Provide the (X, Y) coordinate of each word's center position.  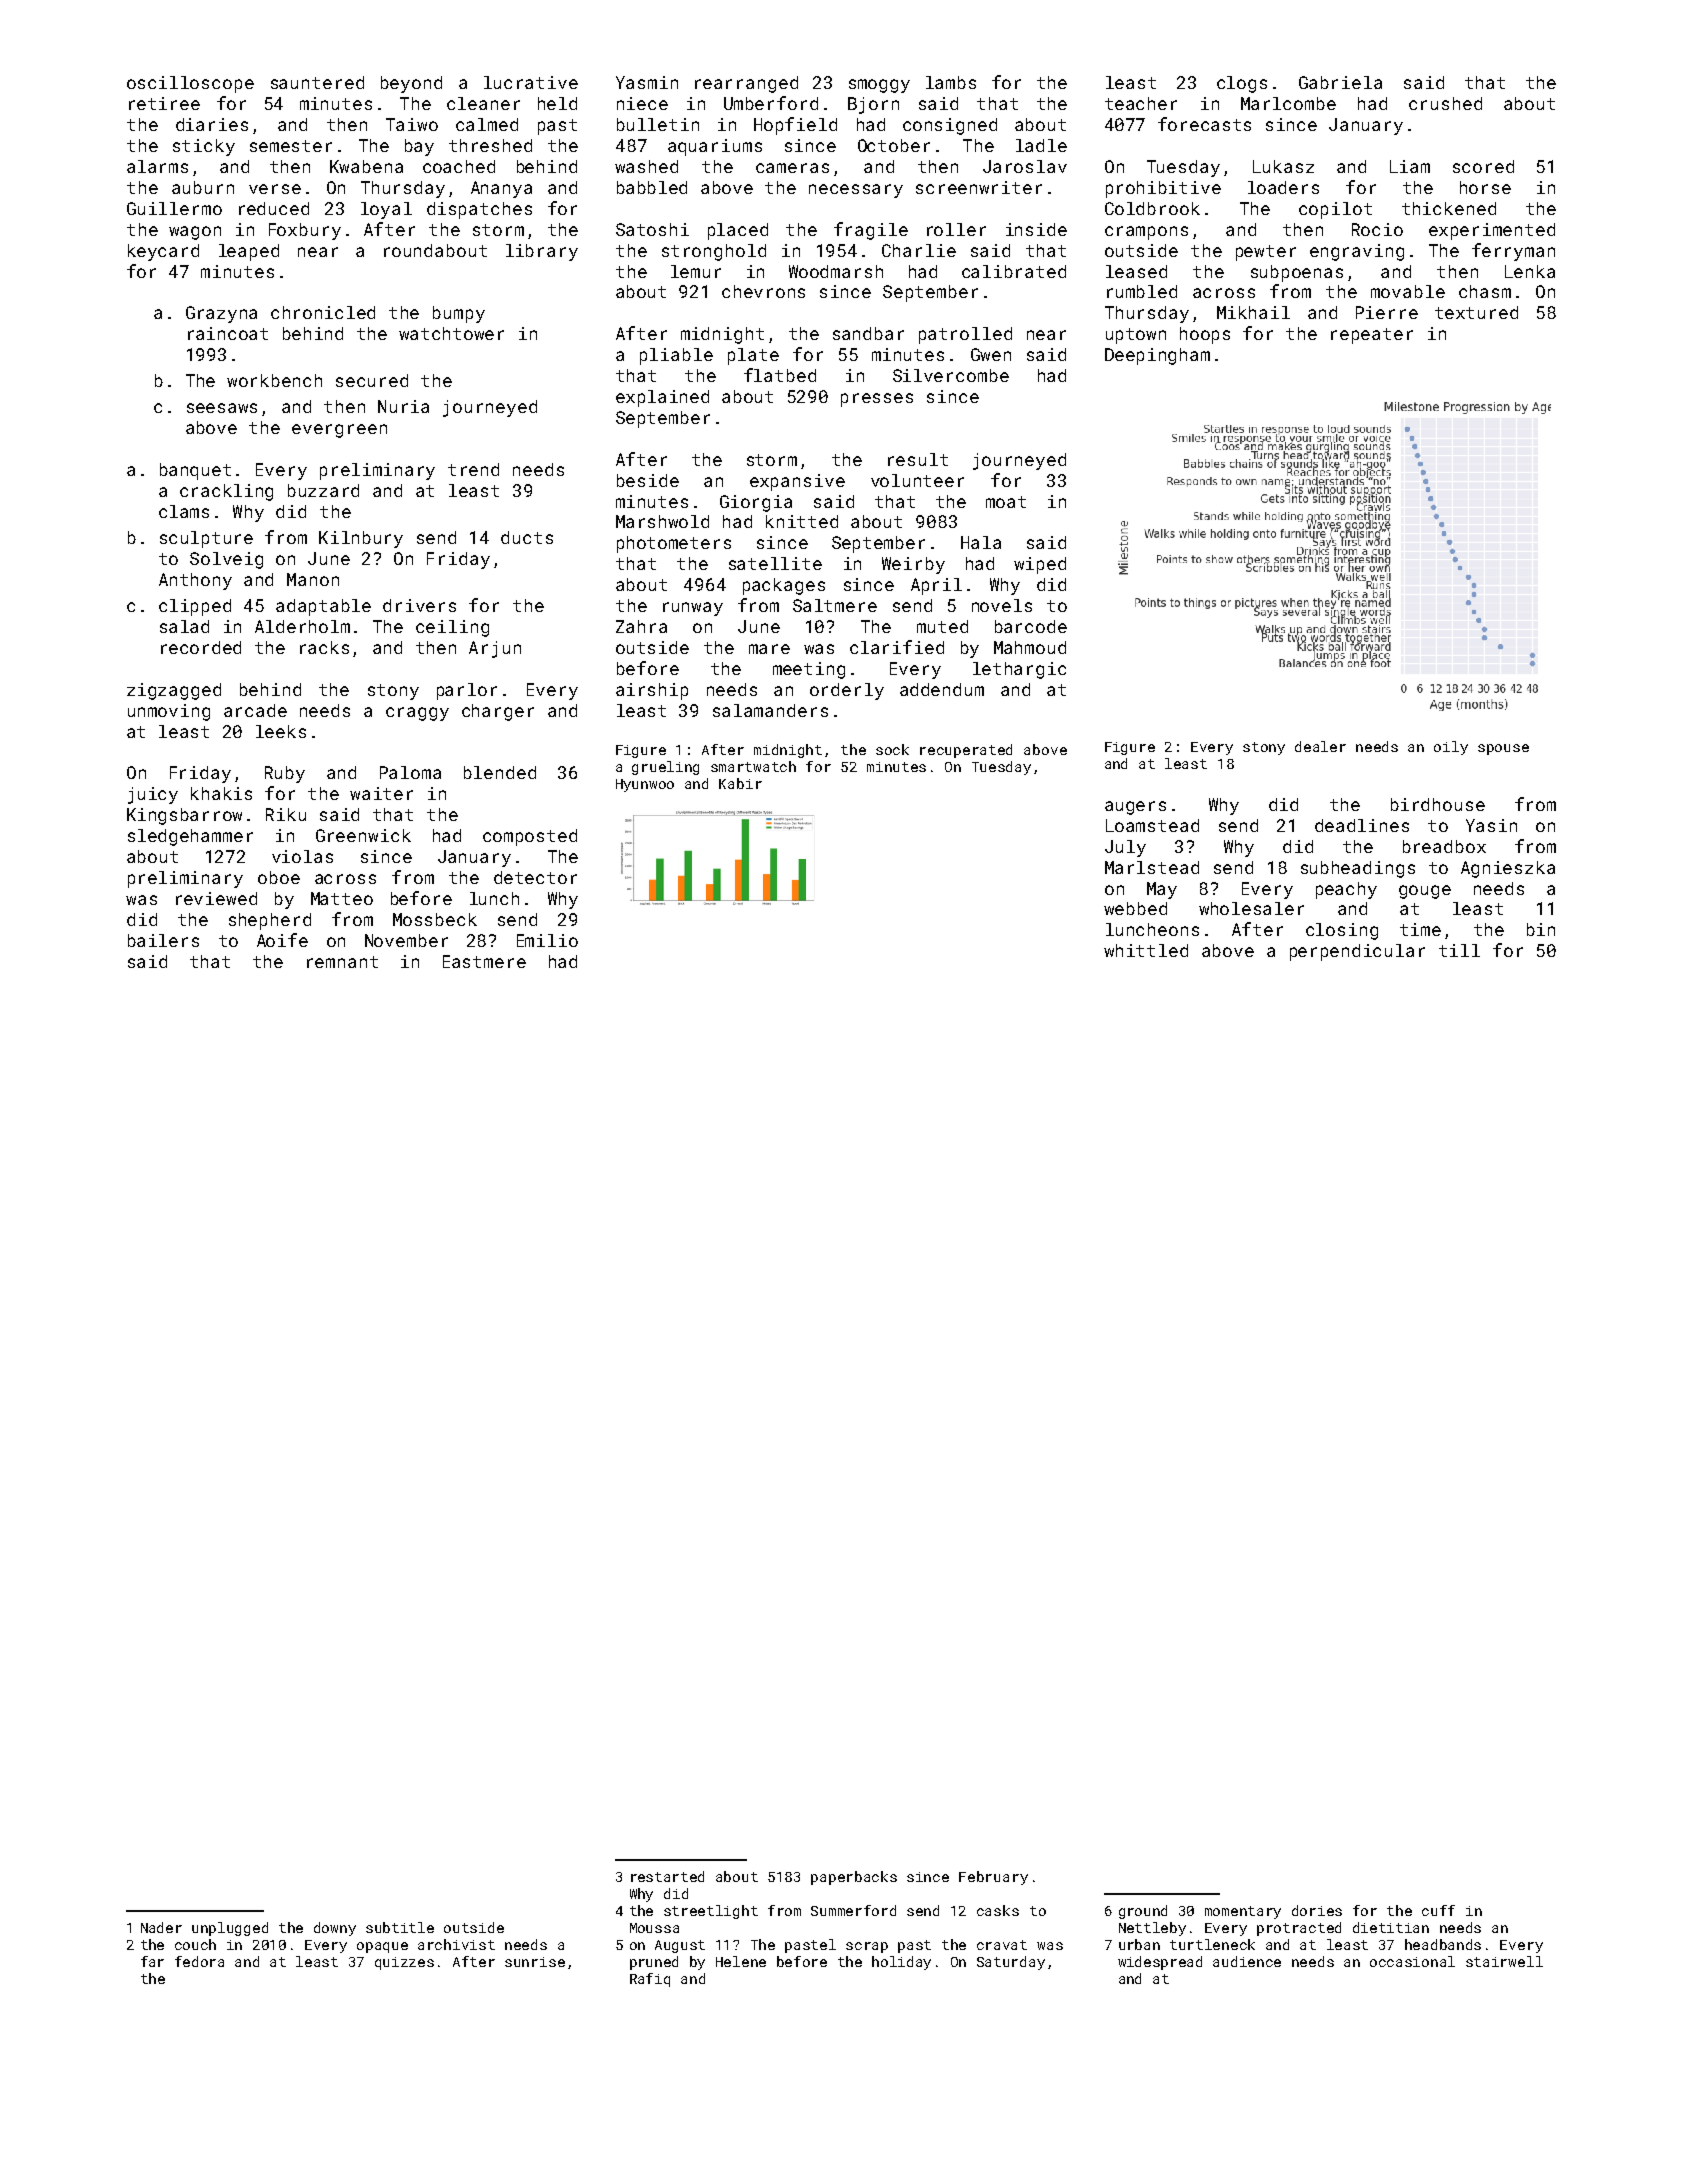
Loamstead (1152, 825)
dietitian (1391, 1927)
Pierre (1387, 312)
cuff (1438, 1910)
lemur (696, 271)
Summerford (853, 1910)
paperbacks (854, 1878)
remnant (342, 962)
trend (473, 469)
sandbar (868, 333)
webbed (1135, 908)
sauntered (317, 82)
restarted (667, 1876)
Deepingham (1157, 356)
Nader (161, 1927)
